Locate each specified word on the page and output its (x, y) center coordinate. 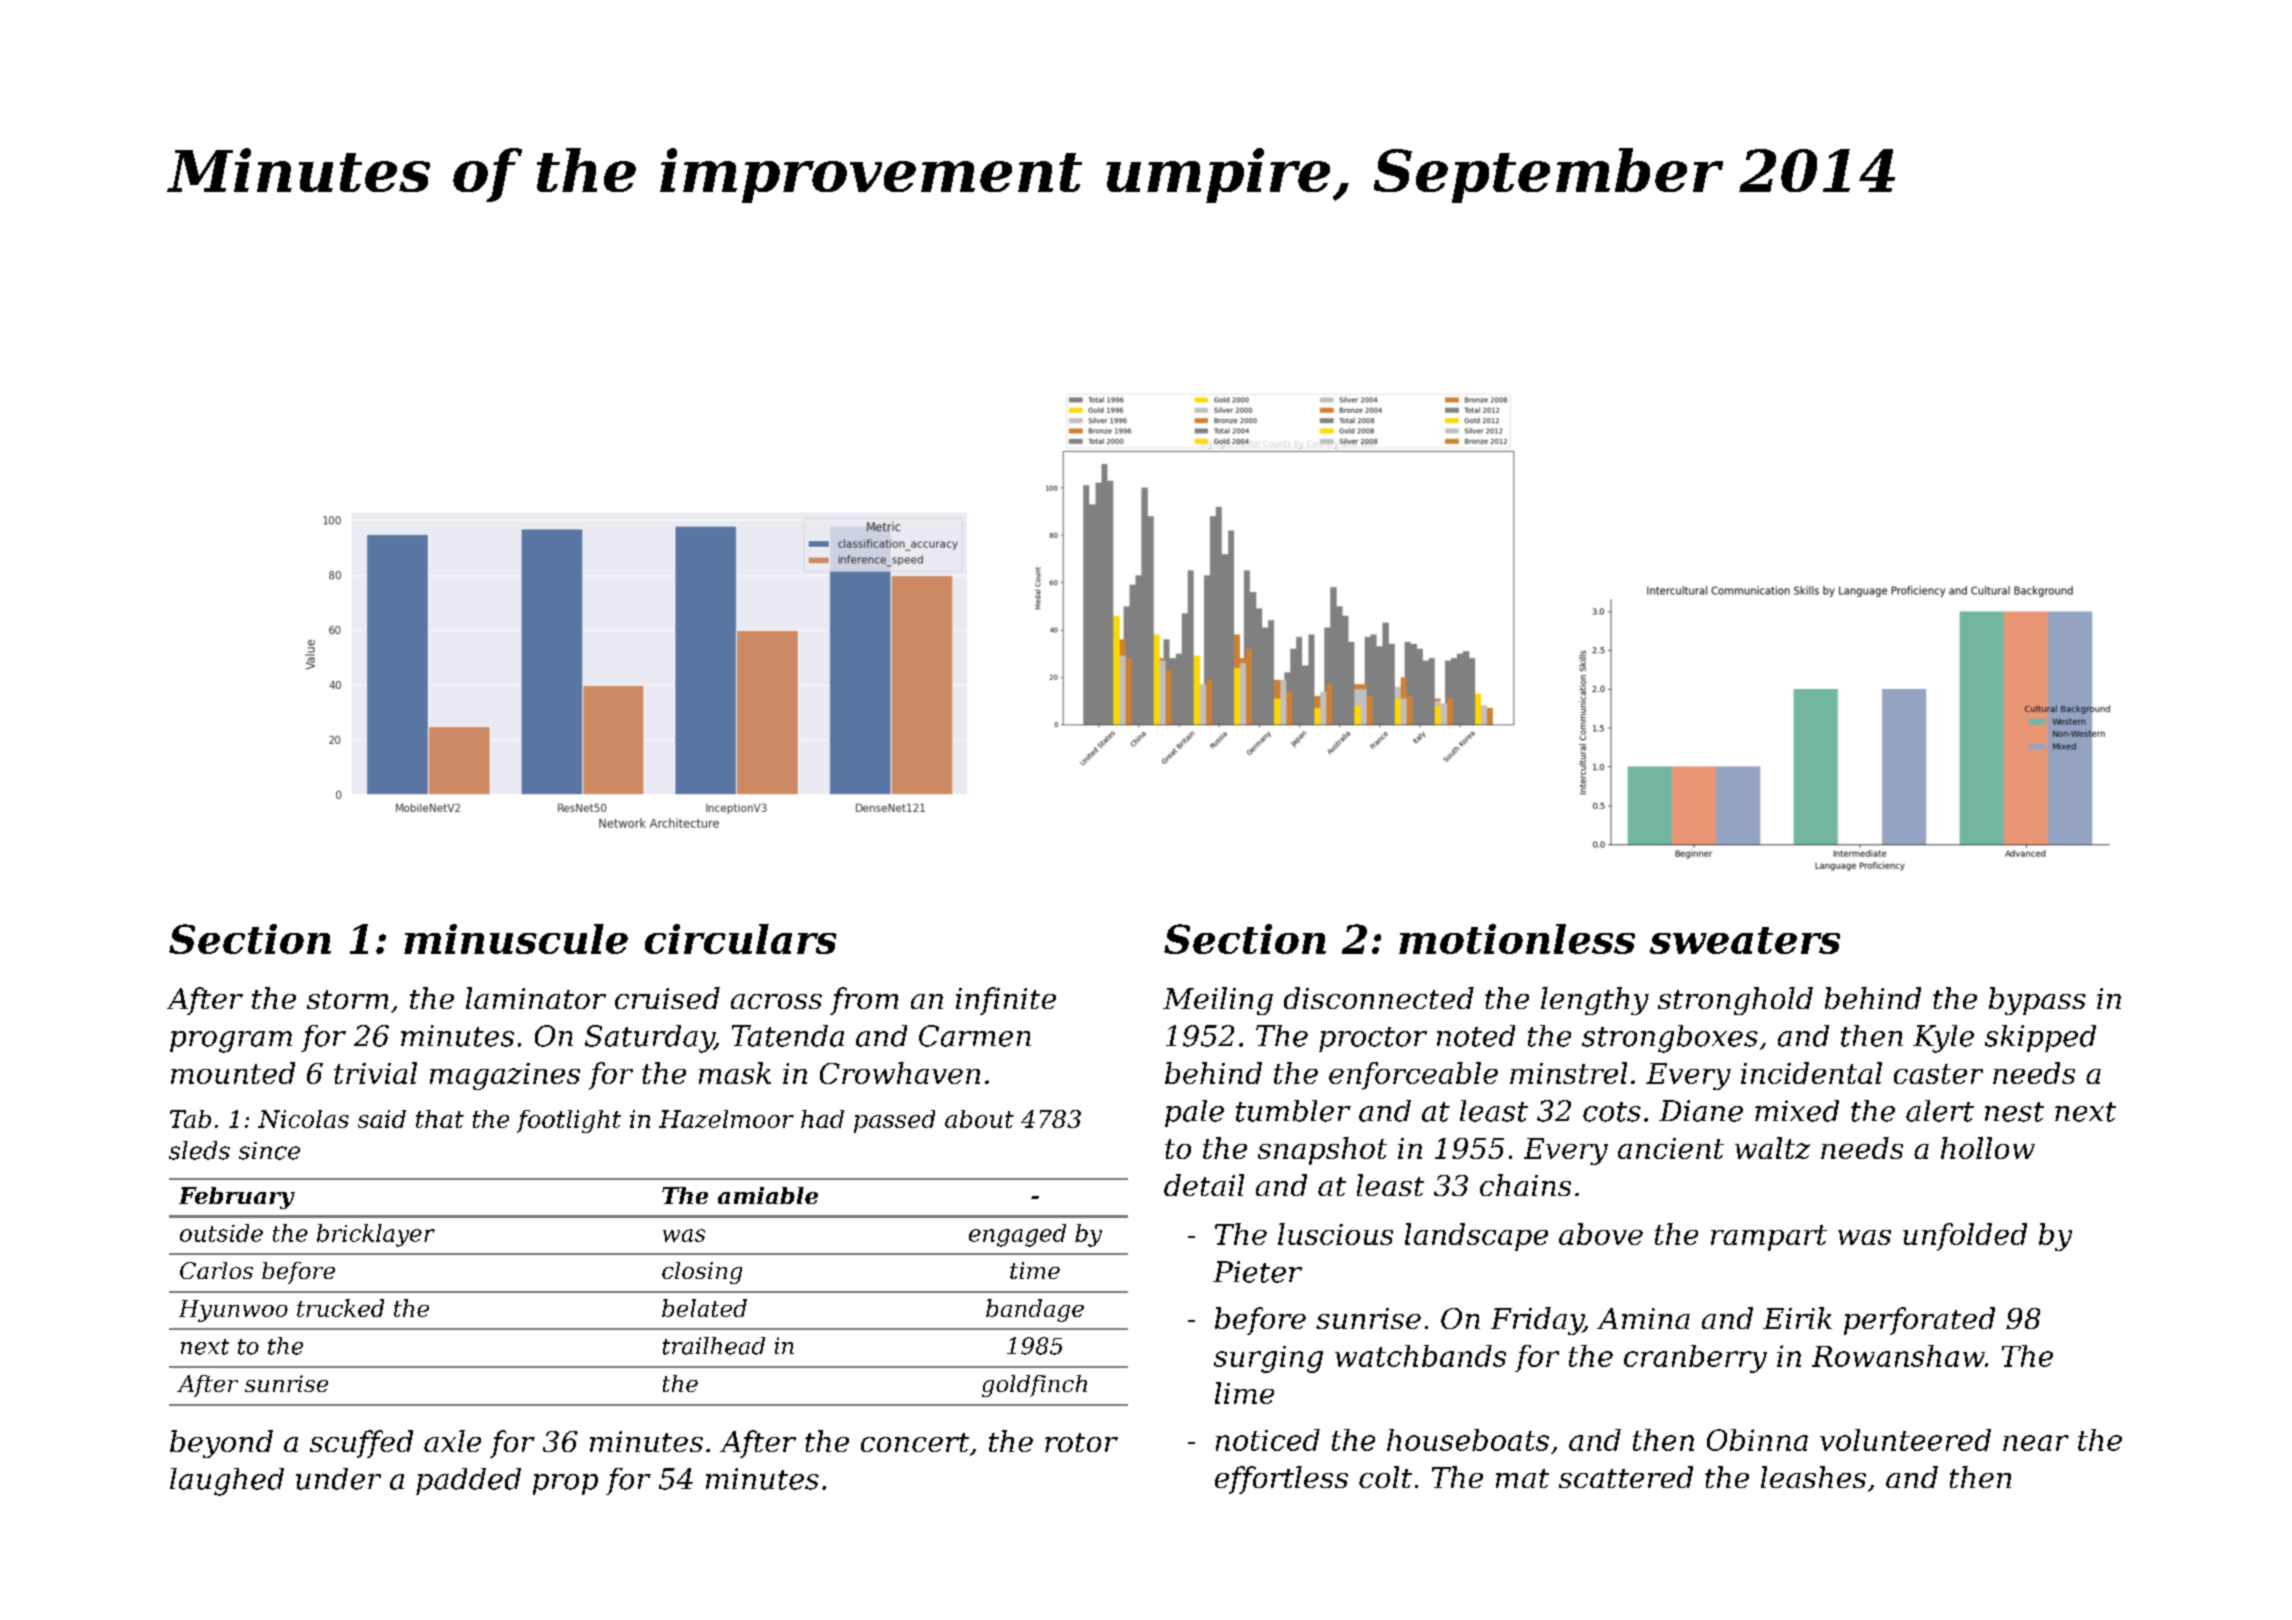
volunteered (1905, 1440)
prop (565, 1484)
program (231, 1042)
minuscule (516, 939)
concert (915, 1442)
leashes (1813, 1477)
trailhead (714, 1346)
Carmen (975, 1036)
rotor (1081, 1442)
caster (1938, 1074)
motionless (1517, 939)
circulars (741, 939)
